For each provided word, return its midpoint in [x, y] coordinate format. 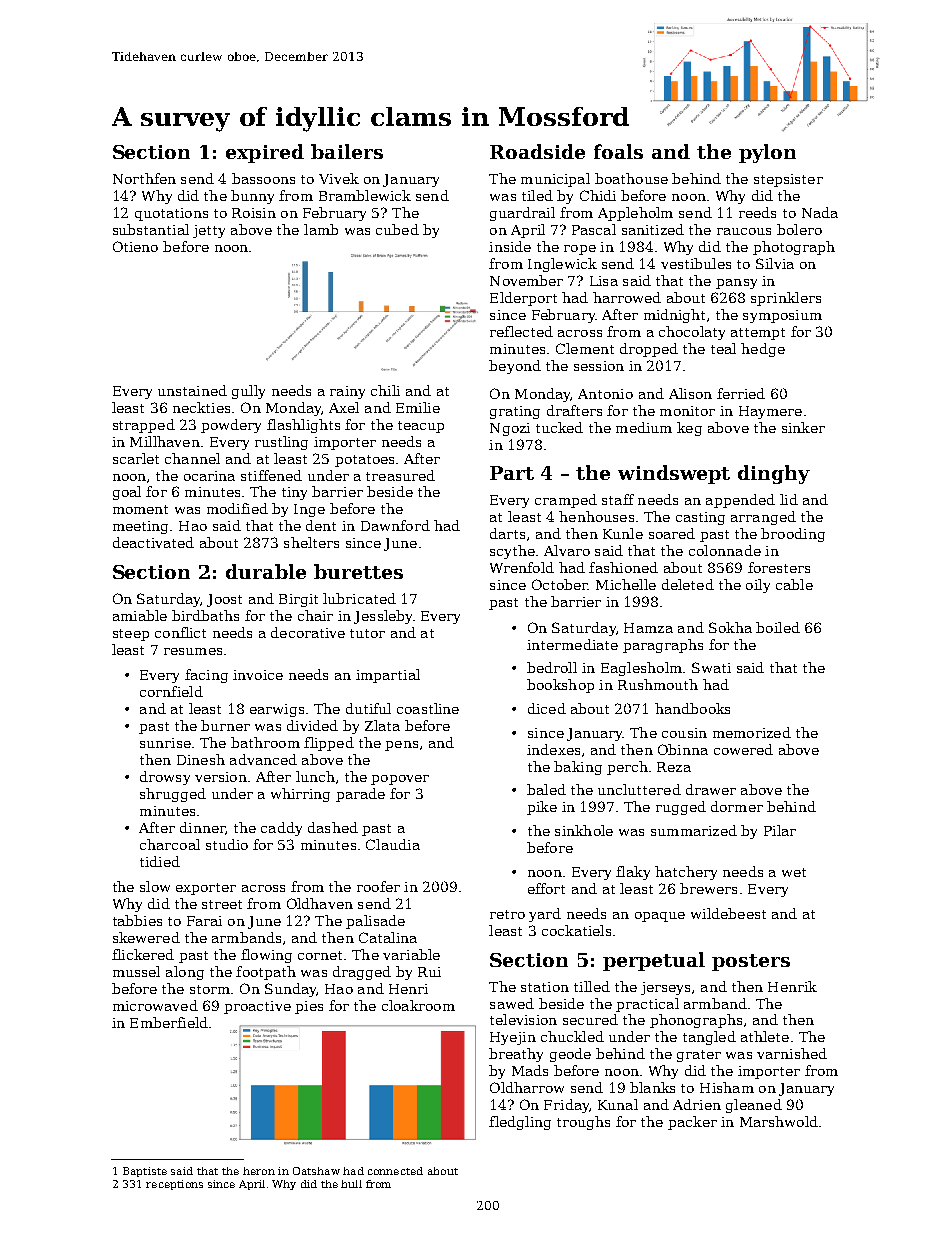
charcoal [170, 844]
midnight [674, 316]
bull [351, 1184]
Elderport [523, 299]
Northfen [144, 178]
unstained [192, 390]
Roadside [537, 151]
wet [794, 872]
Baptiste [145, 1172]
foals [618, 151]
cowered [743, 749]
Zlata [382, 725]
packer [692, 1123]
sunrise [165, 743]
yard [545, 915]
